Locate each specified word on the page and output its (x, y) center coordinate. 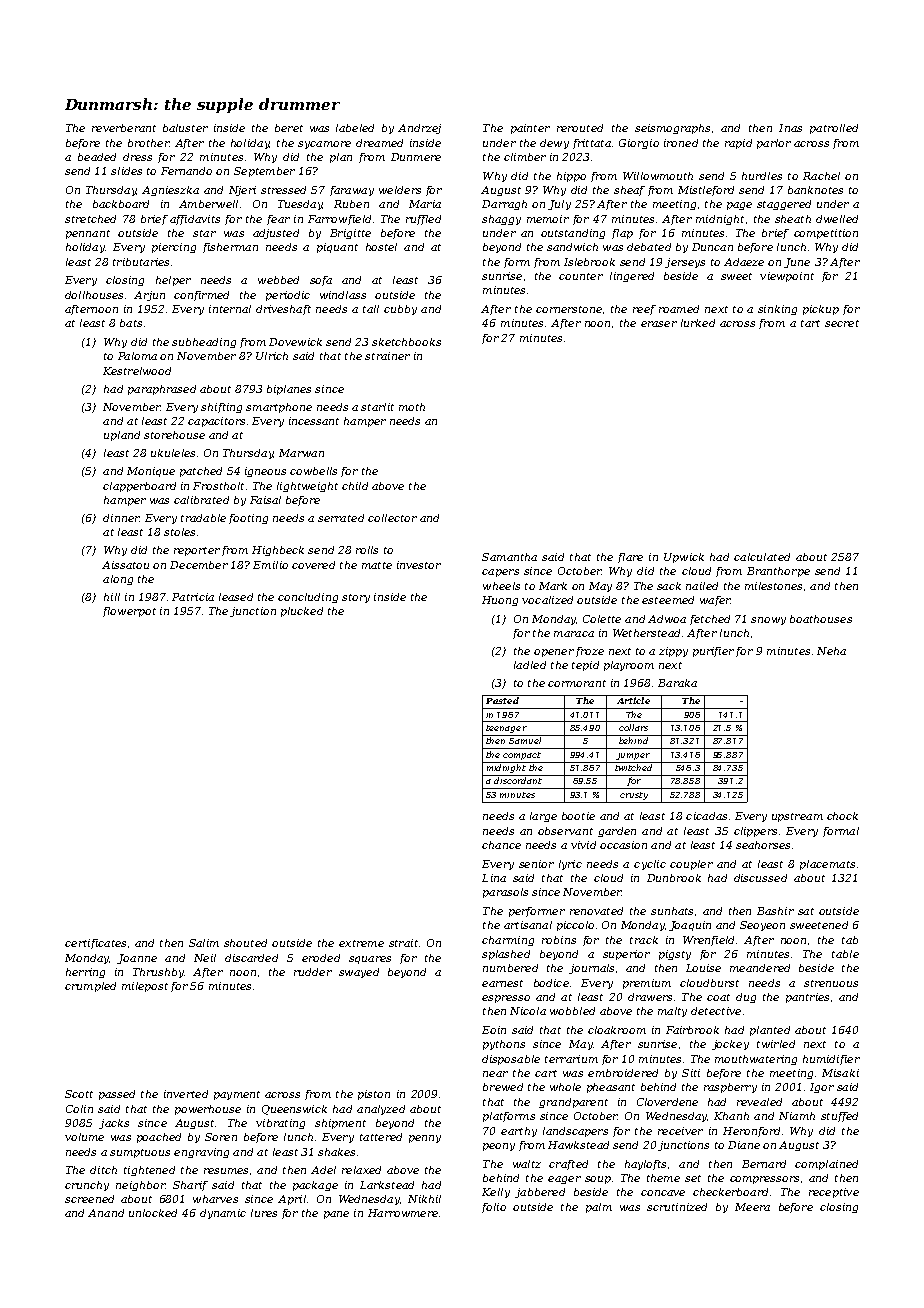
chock (842, 816)
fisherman (230, 248)
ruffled (423, 220)
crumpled (90, 987)
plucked (302, 612)
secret (842, 323)
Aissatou (125, 565)
